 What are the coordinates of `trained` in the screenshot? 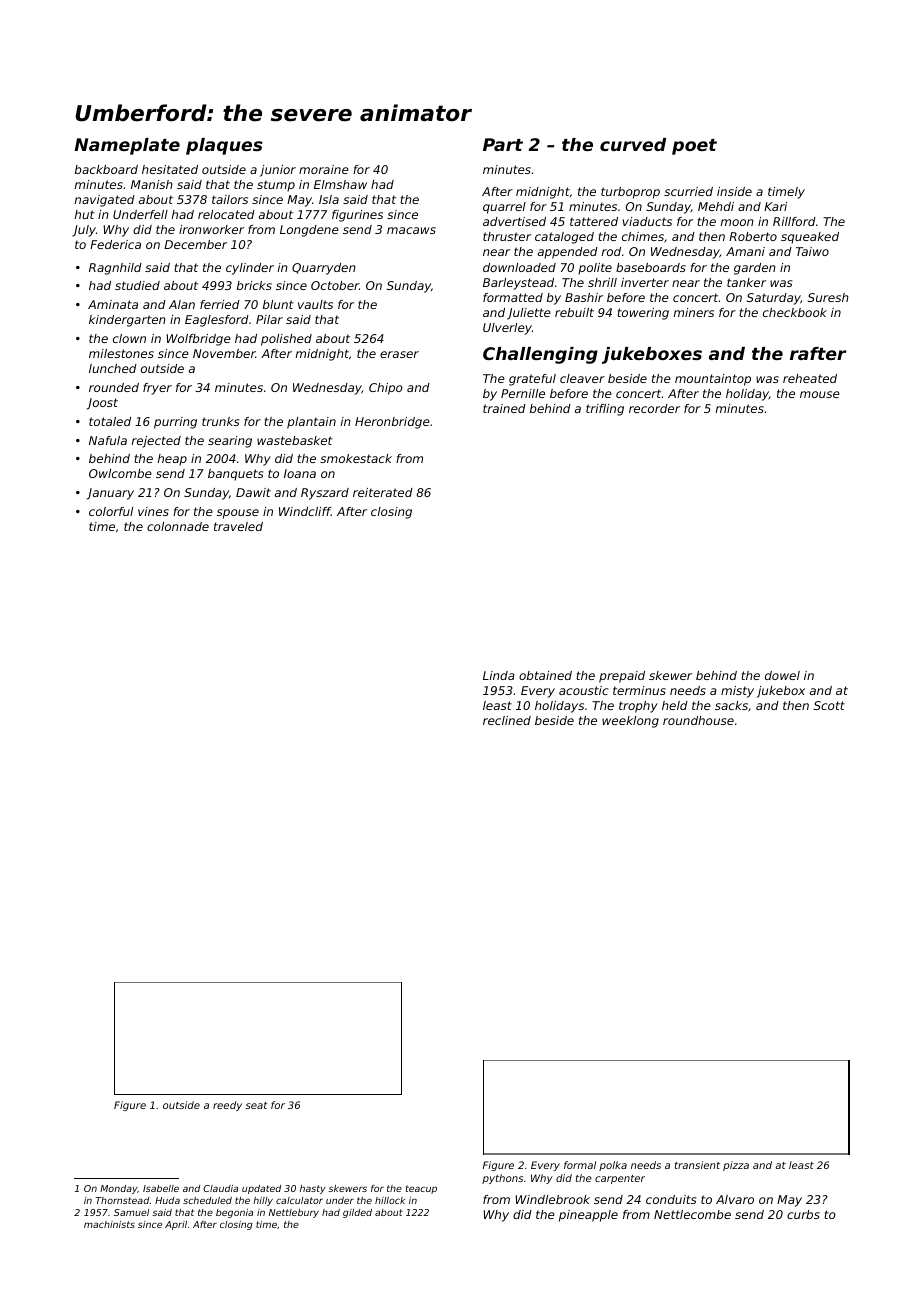 It's located at (504, 408).
